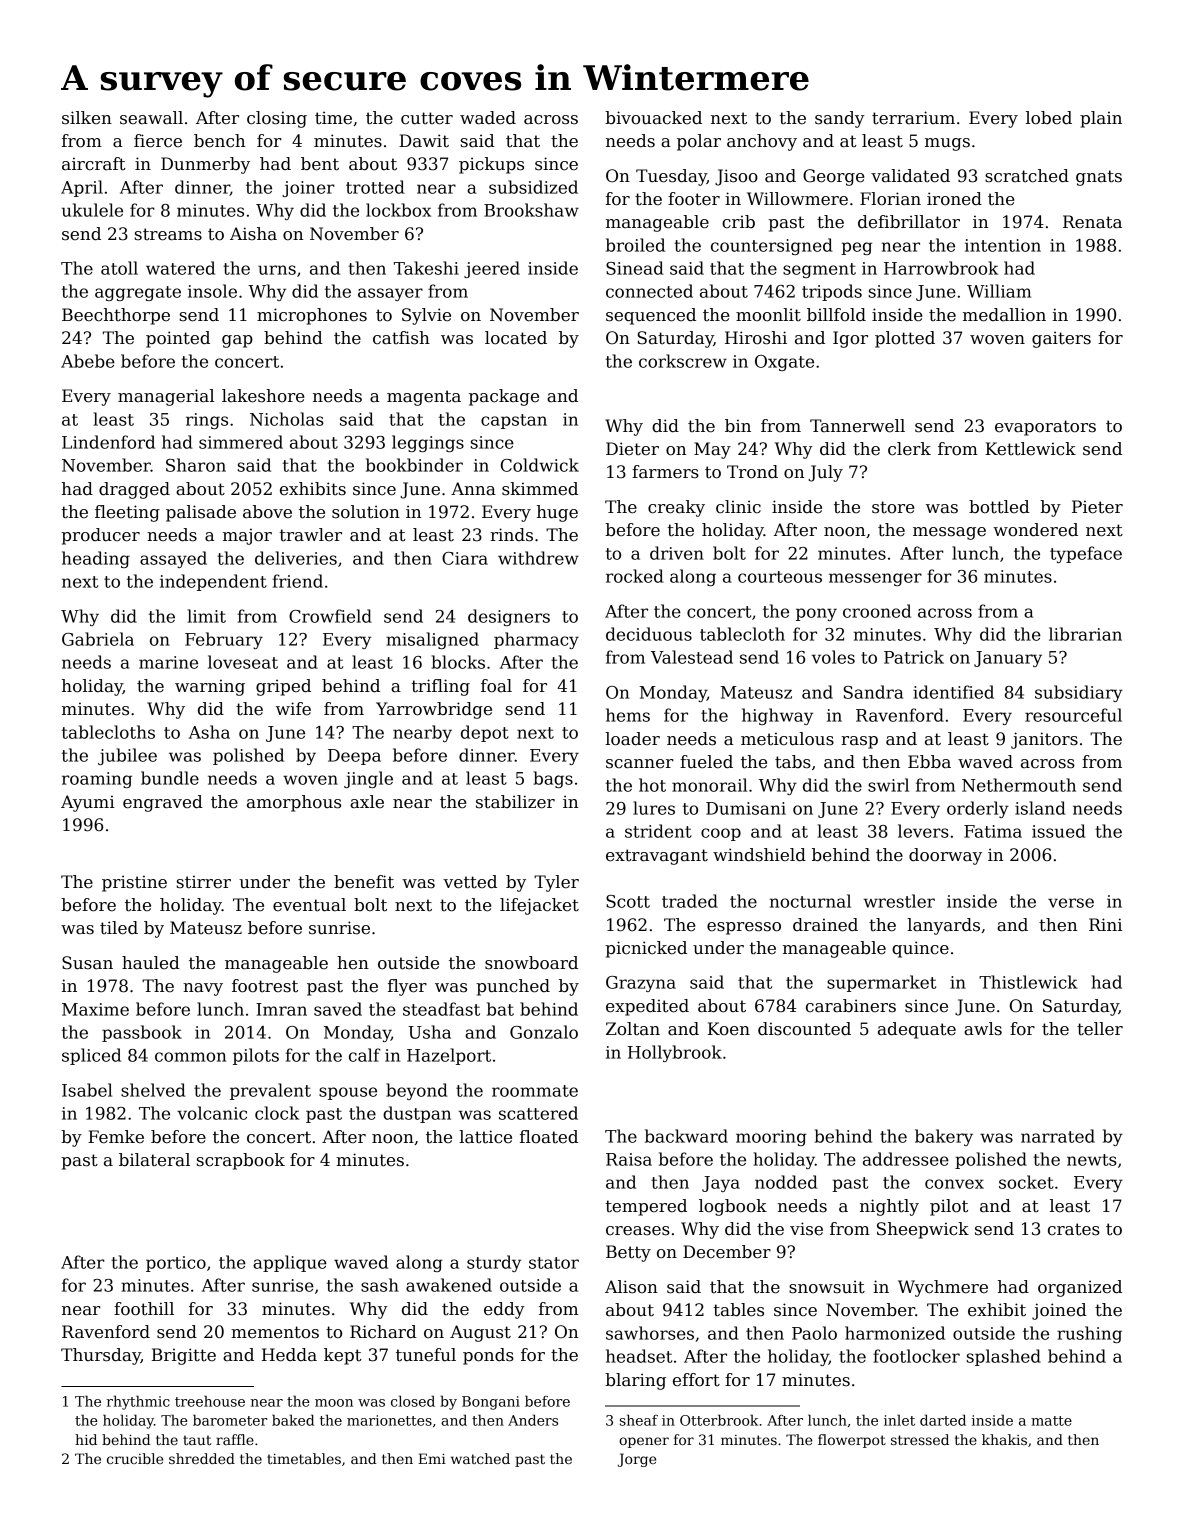  What do you see at coordinates (488, 118) in the page?
I see `waded` at bounding box center [488, 118].
